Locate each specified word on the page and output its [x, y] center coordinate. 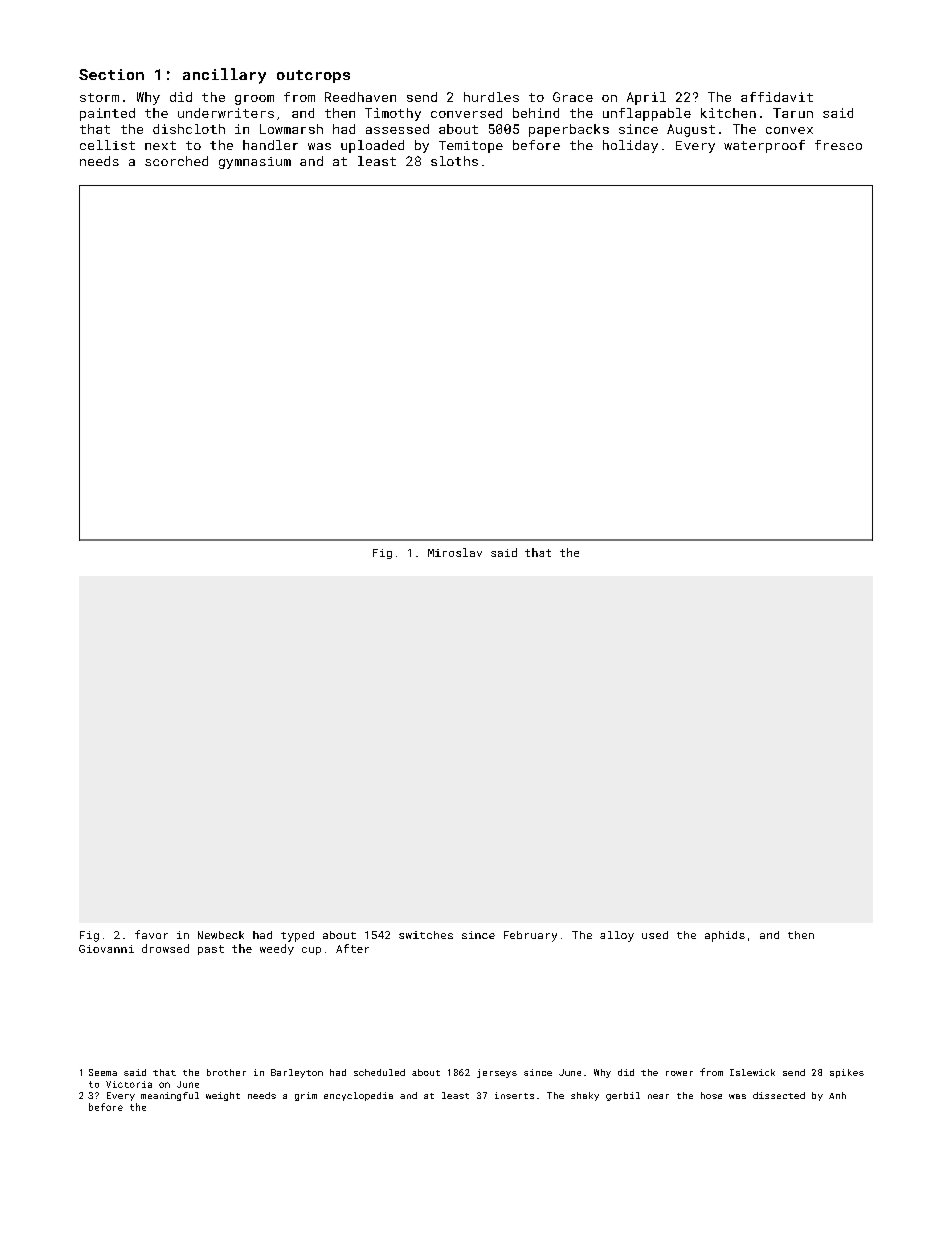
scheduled [379, 1072]
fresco [838, 145]
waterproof [764, 146]
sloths [454, 161]
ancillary [224, 76]
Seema [103, 1072]
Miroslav [455, 552]
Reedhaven [360, 97]
